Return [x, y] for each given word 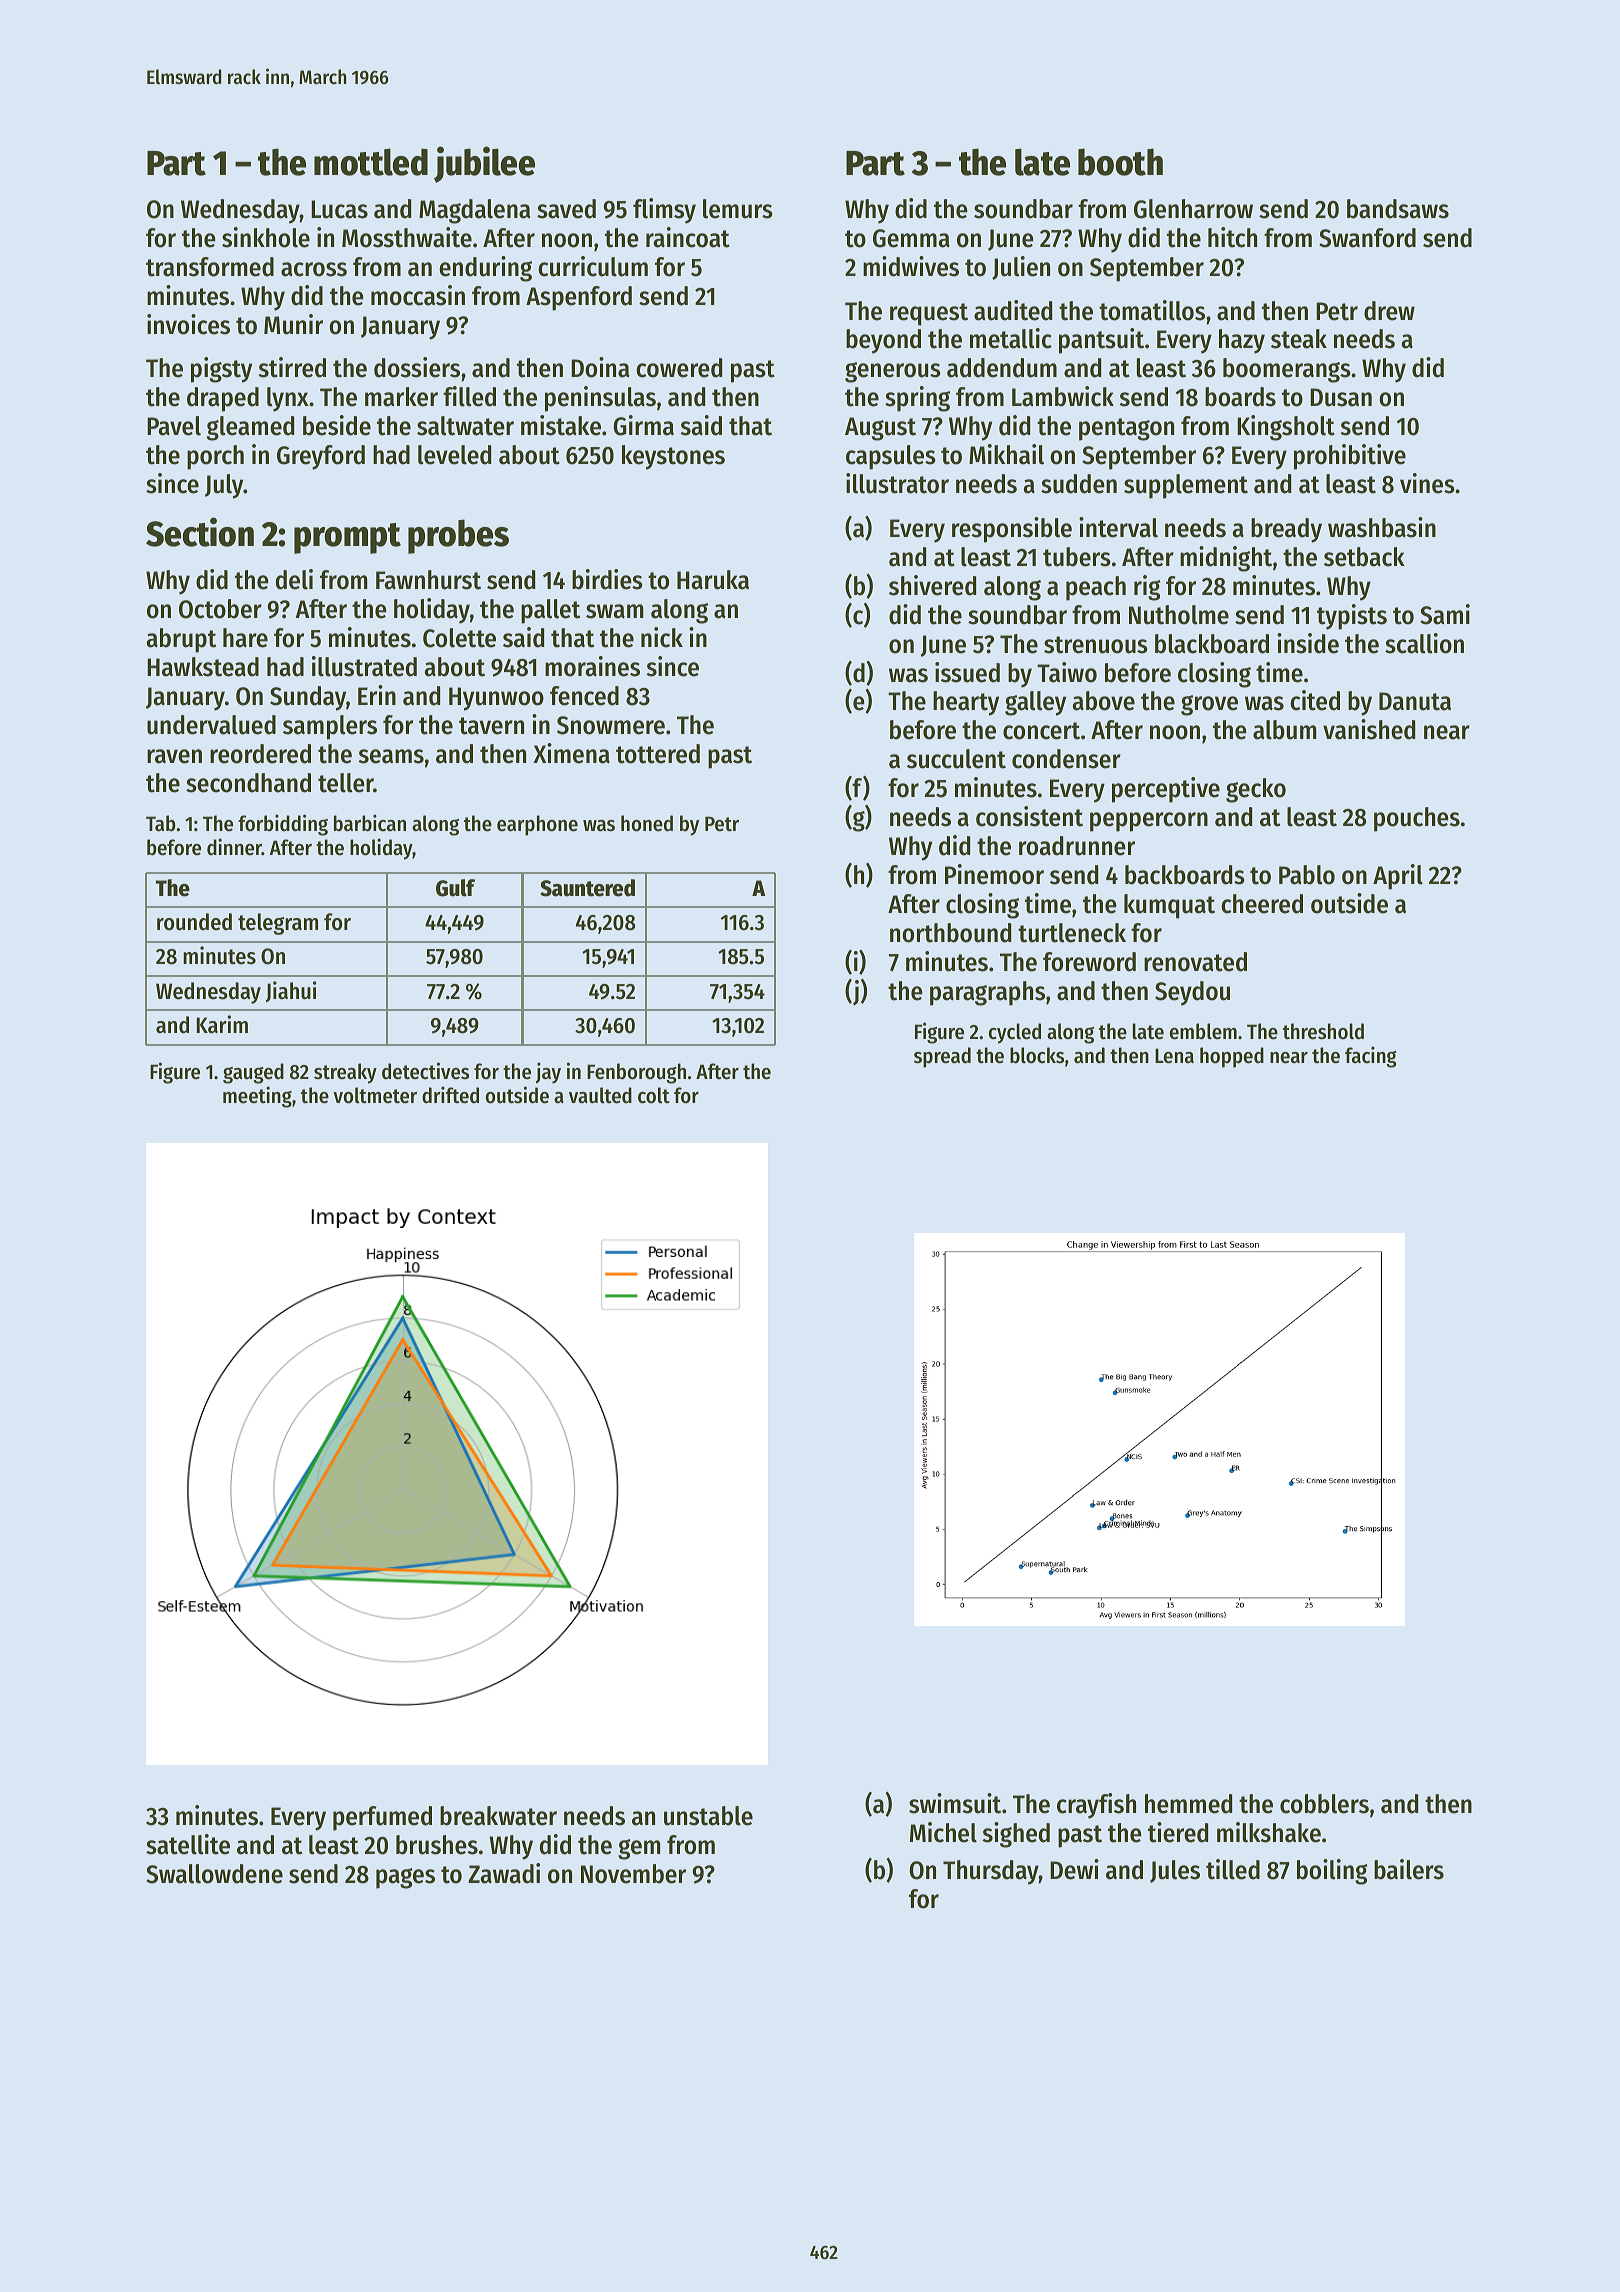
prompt [347, 538]
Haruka [713, 580]
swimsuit [955, 1803]
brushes [437, 1845]
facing [1371, 1057]
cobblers [1324, 1804]
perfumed [382, 1818]
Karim [222, 1024]
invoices [188, 324]
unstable [708, 1816]
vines [1427, 483]
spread [942, 1057]
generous [893, 372]
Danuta [1415, 701]
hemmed [1188, 1804]
